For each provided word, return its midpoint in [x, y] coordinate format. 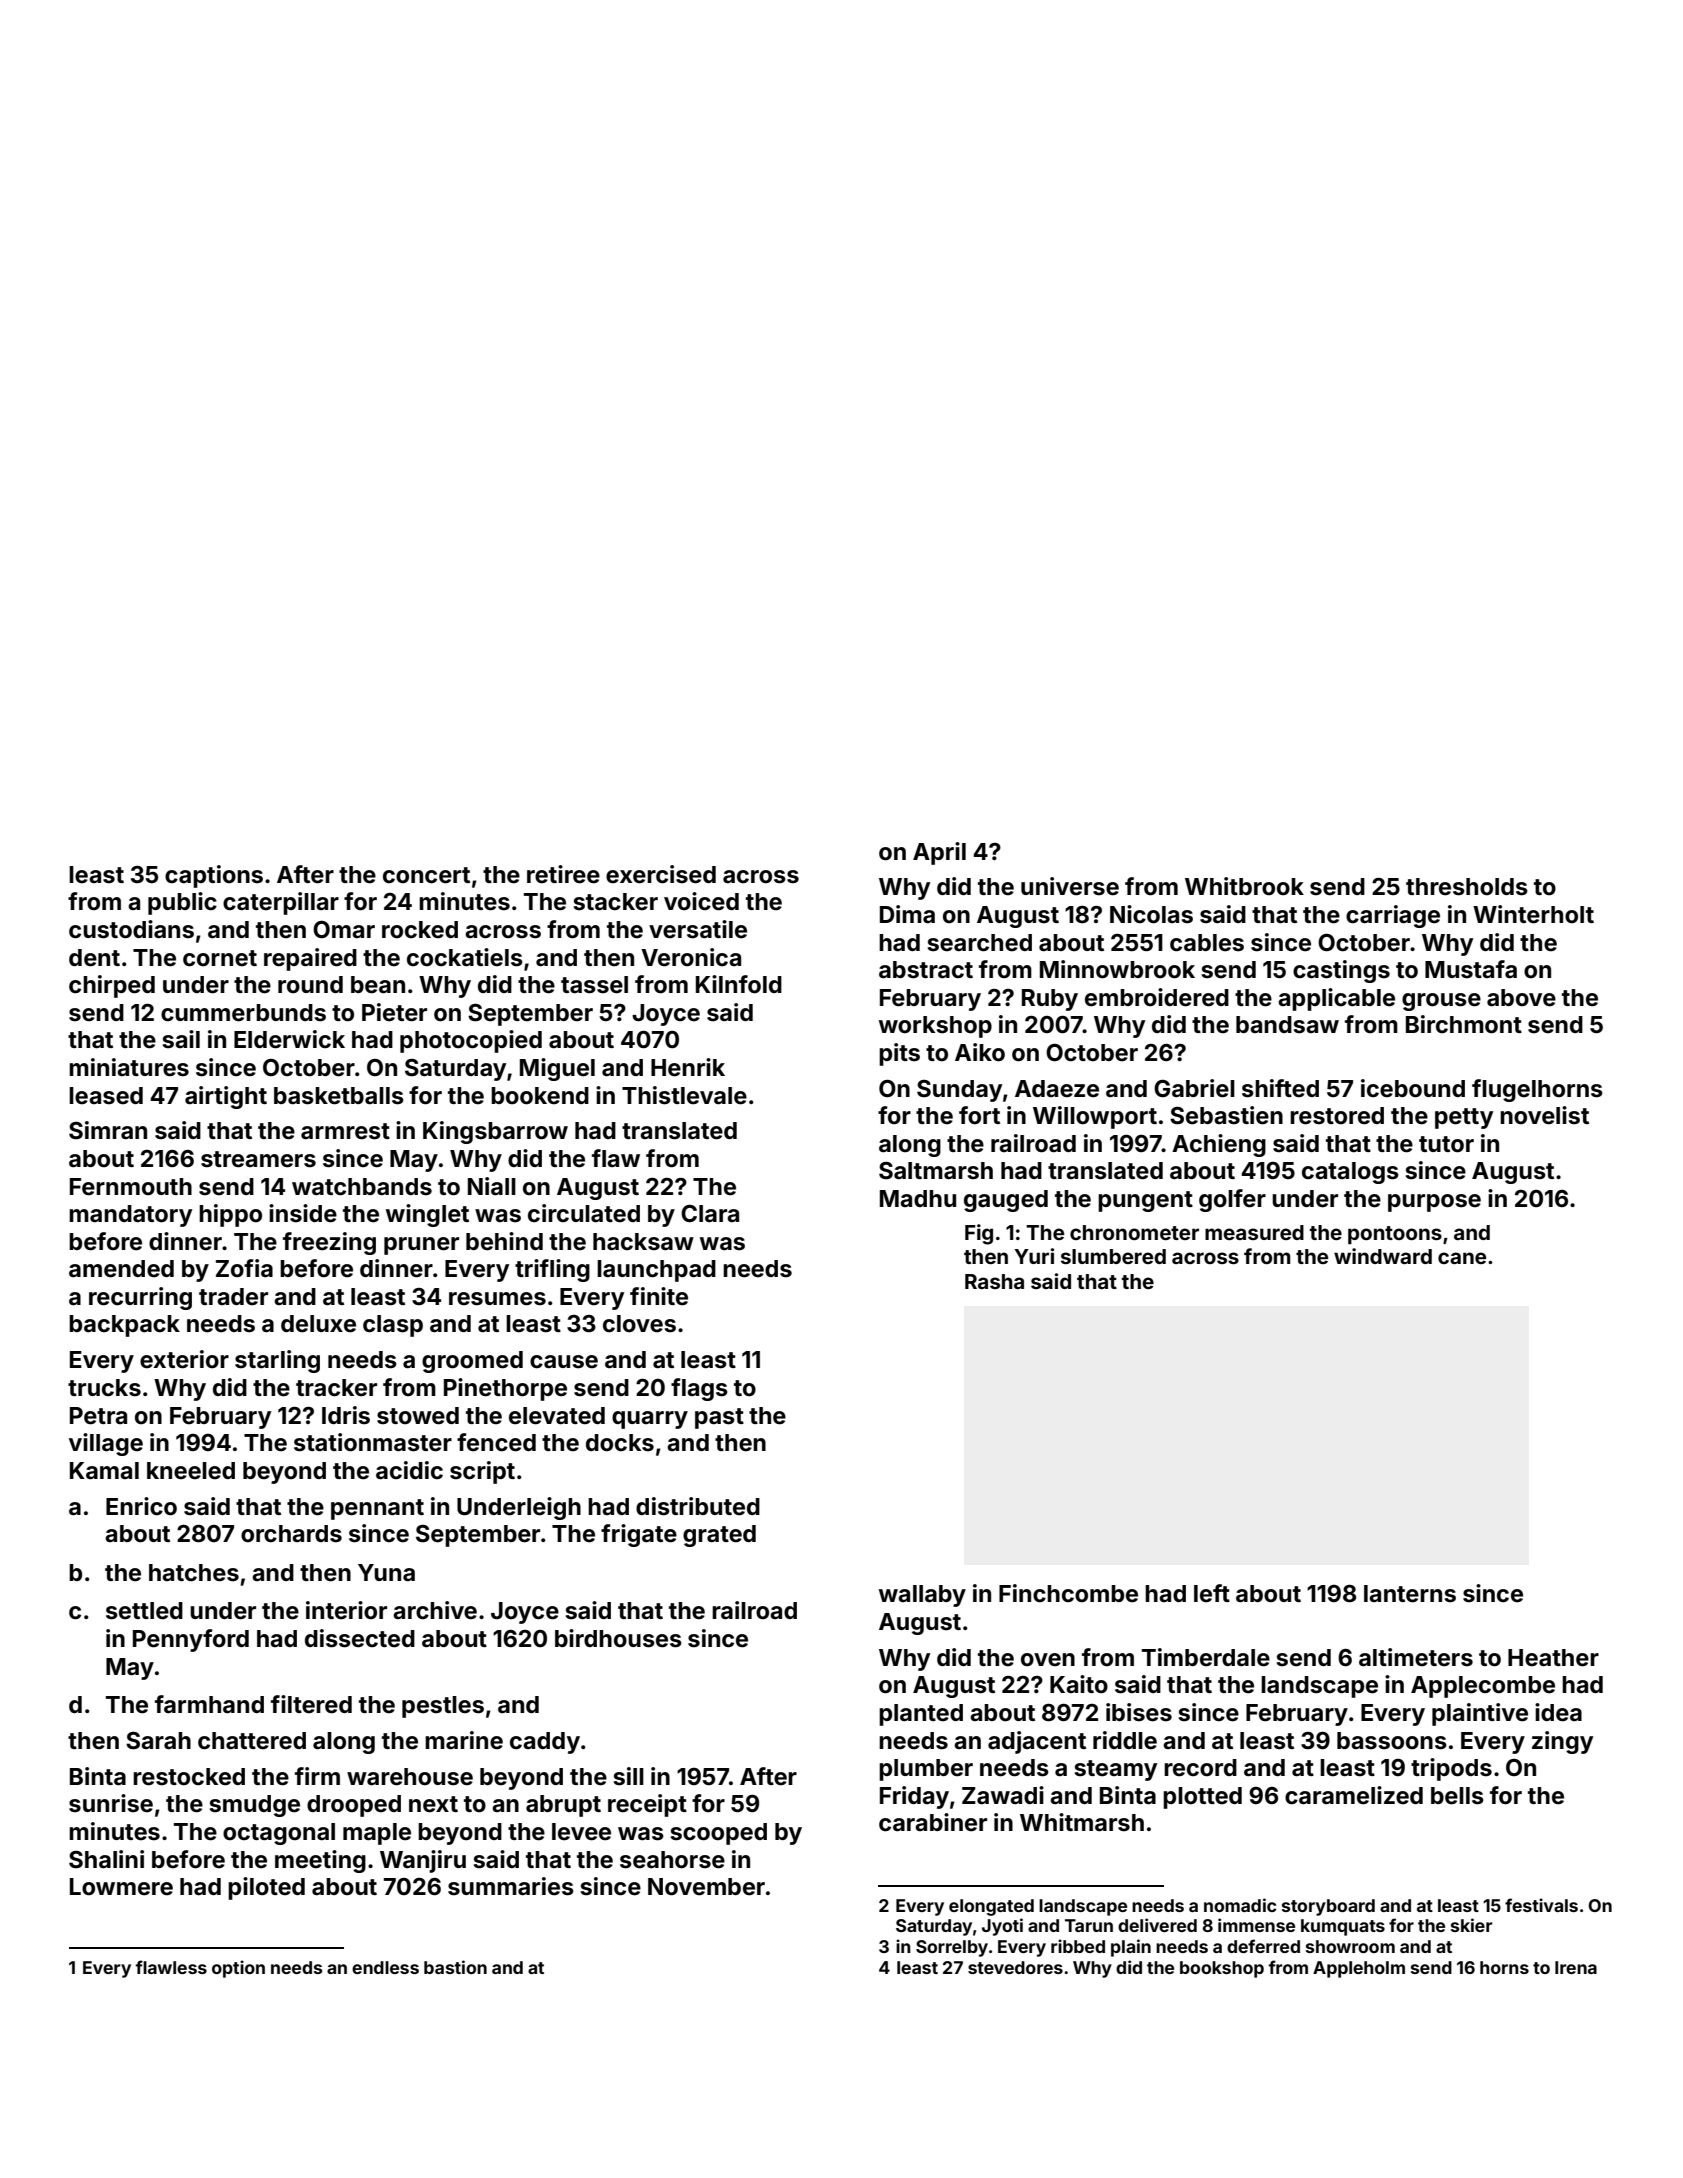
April [939, 853]
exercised [661, 874]
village [106, 1444]
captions [214, 876]
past [719, 1418]
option [238, 1969]
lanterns [1410, 1594]
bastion [455, 1967]
